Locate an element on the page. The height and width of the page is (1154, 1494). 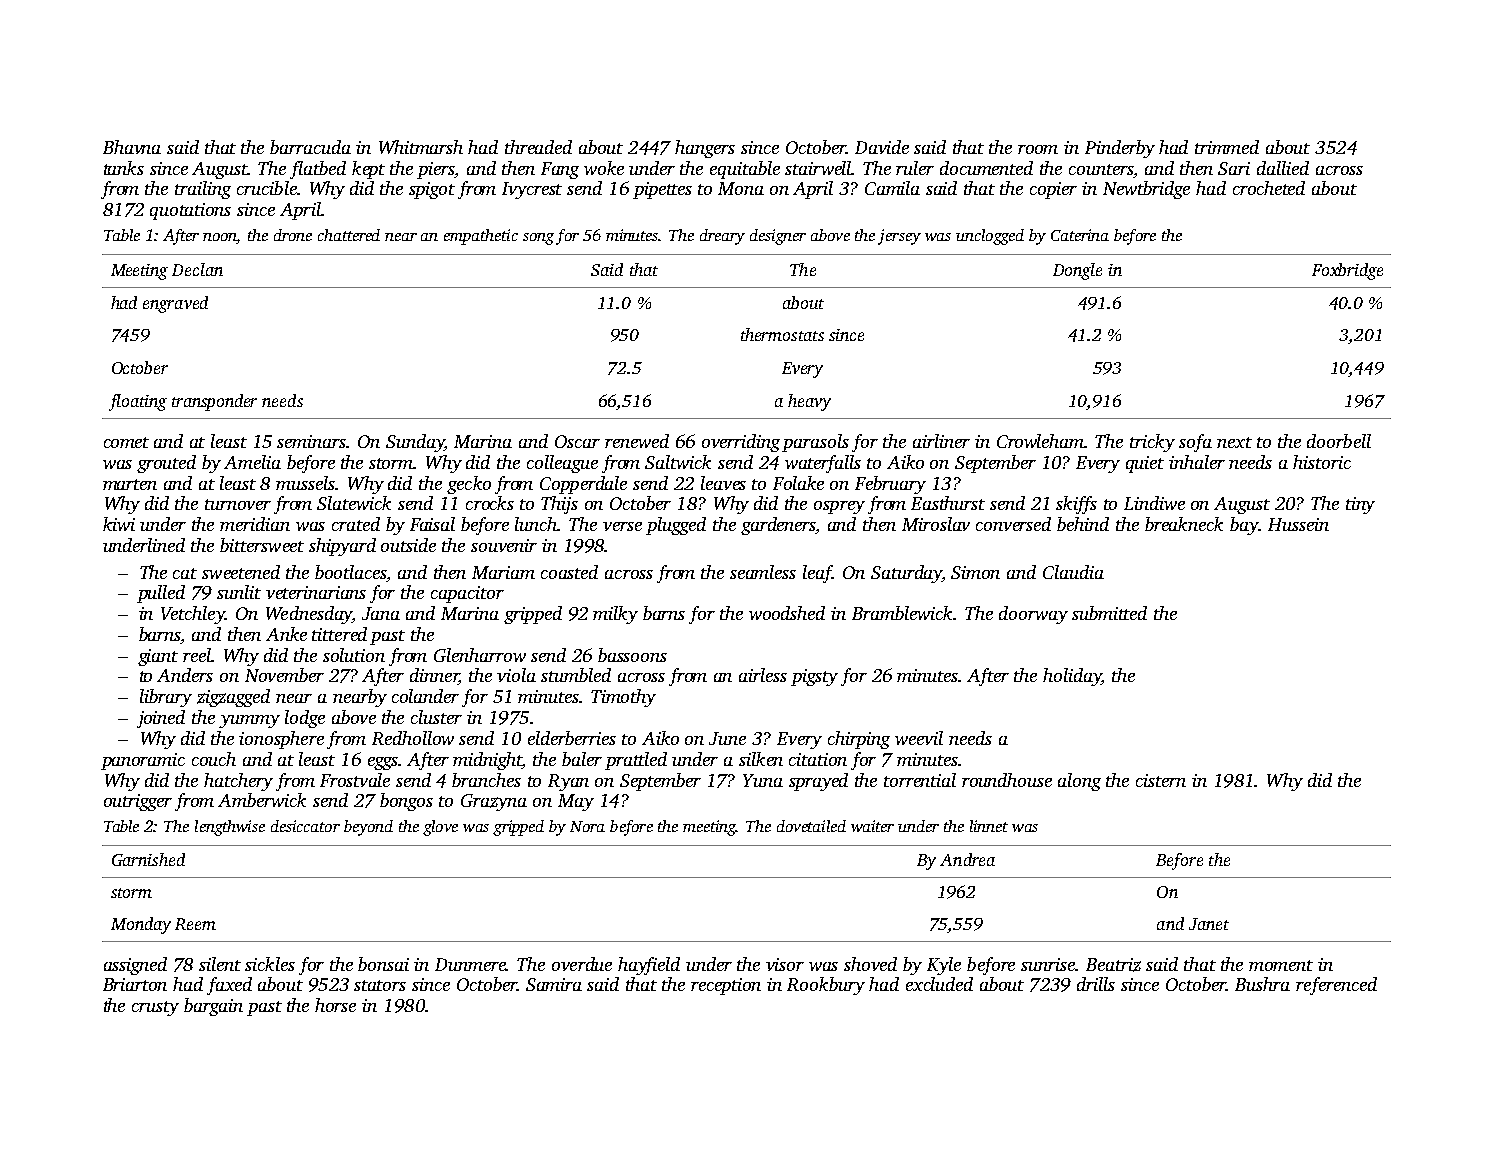
cistern is located at coordinates (1161, 780).
